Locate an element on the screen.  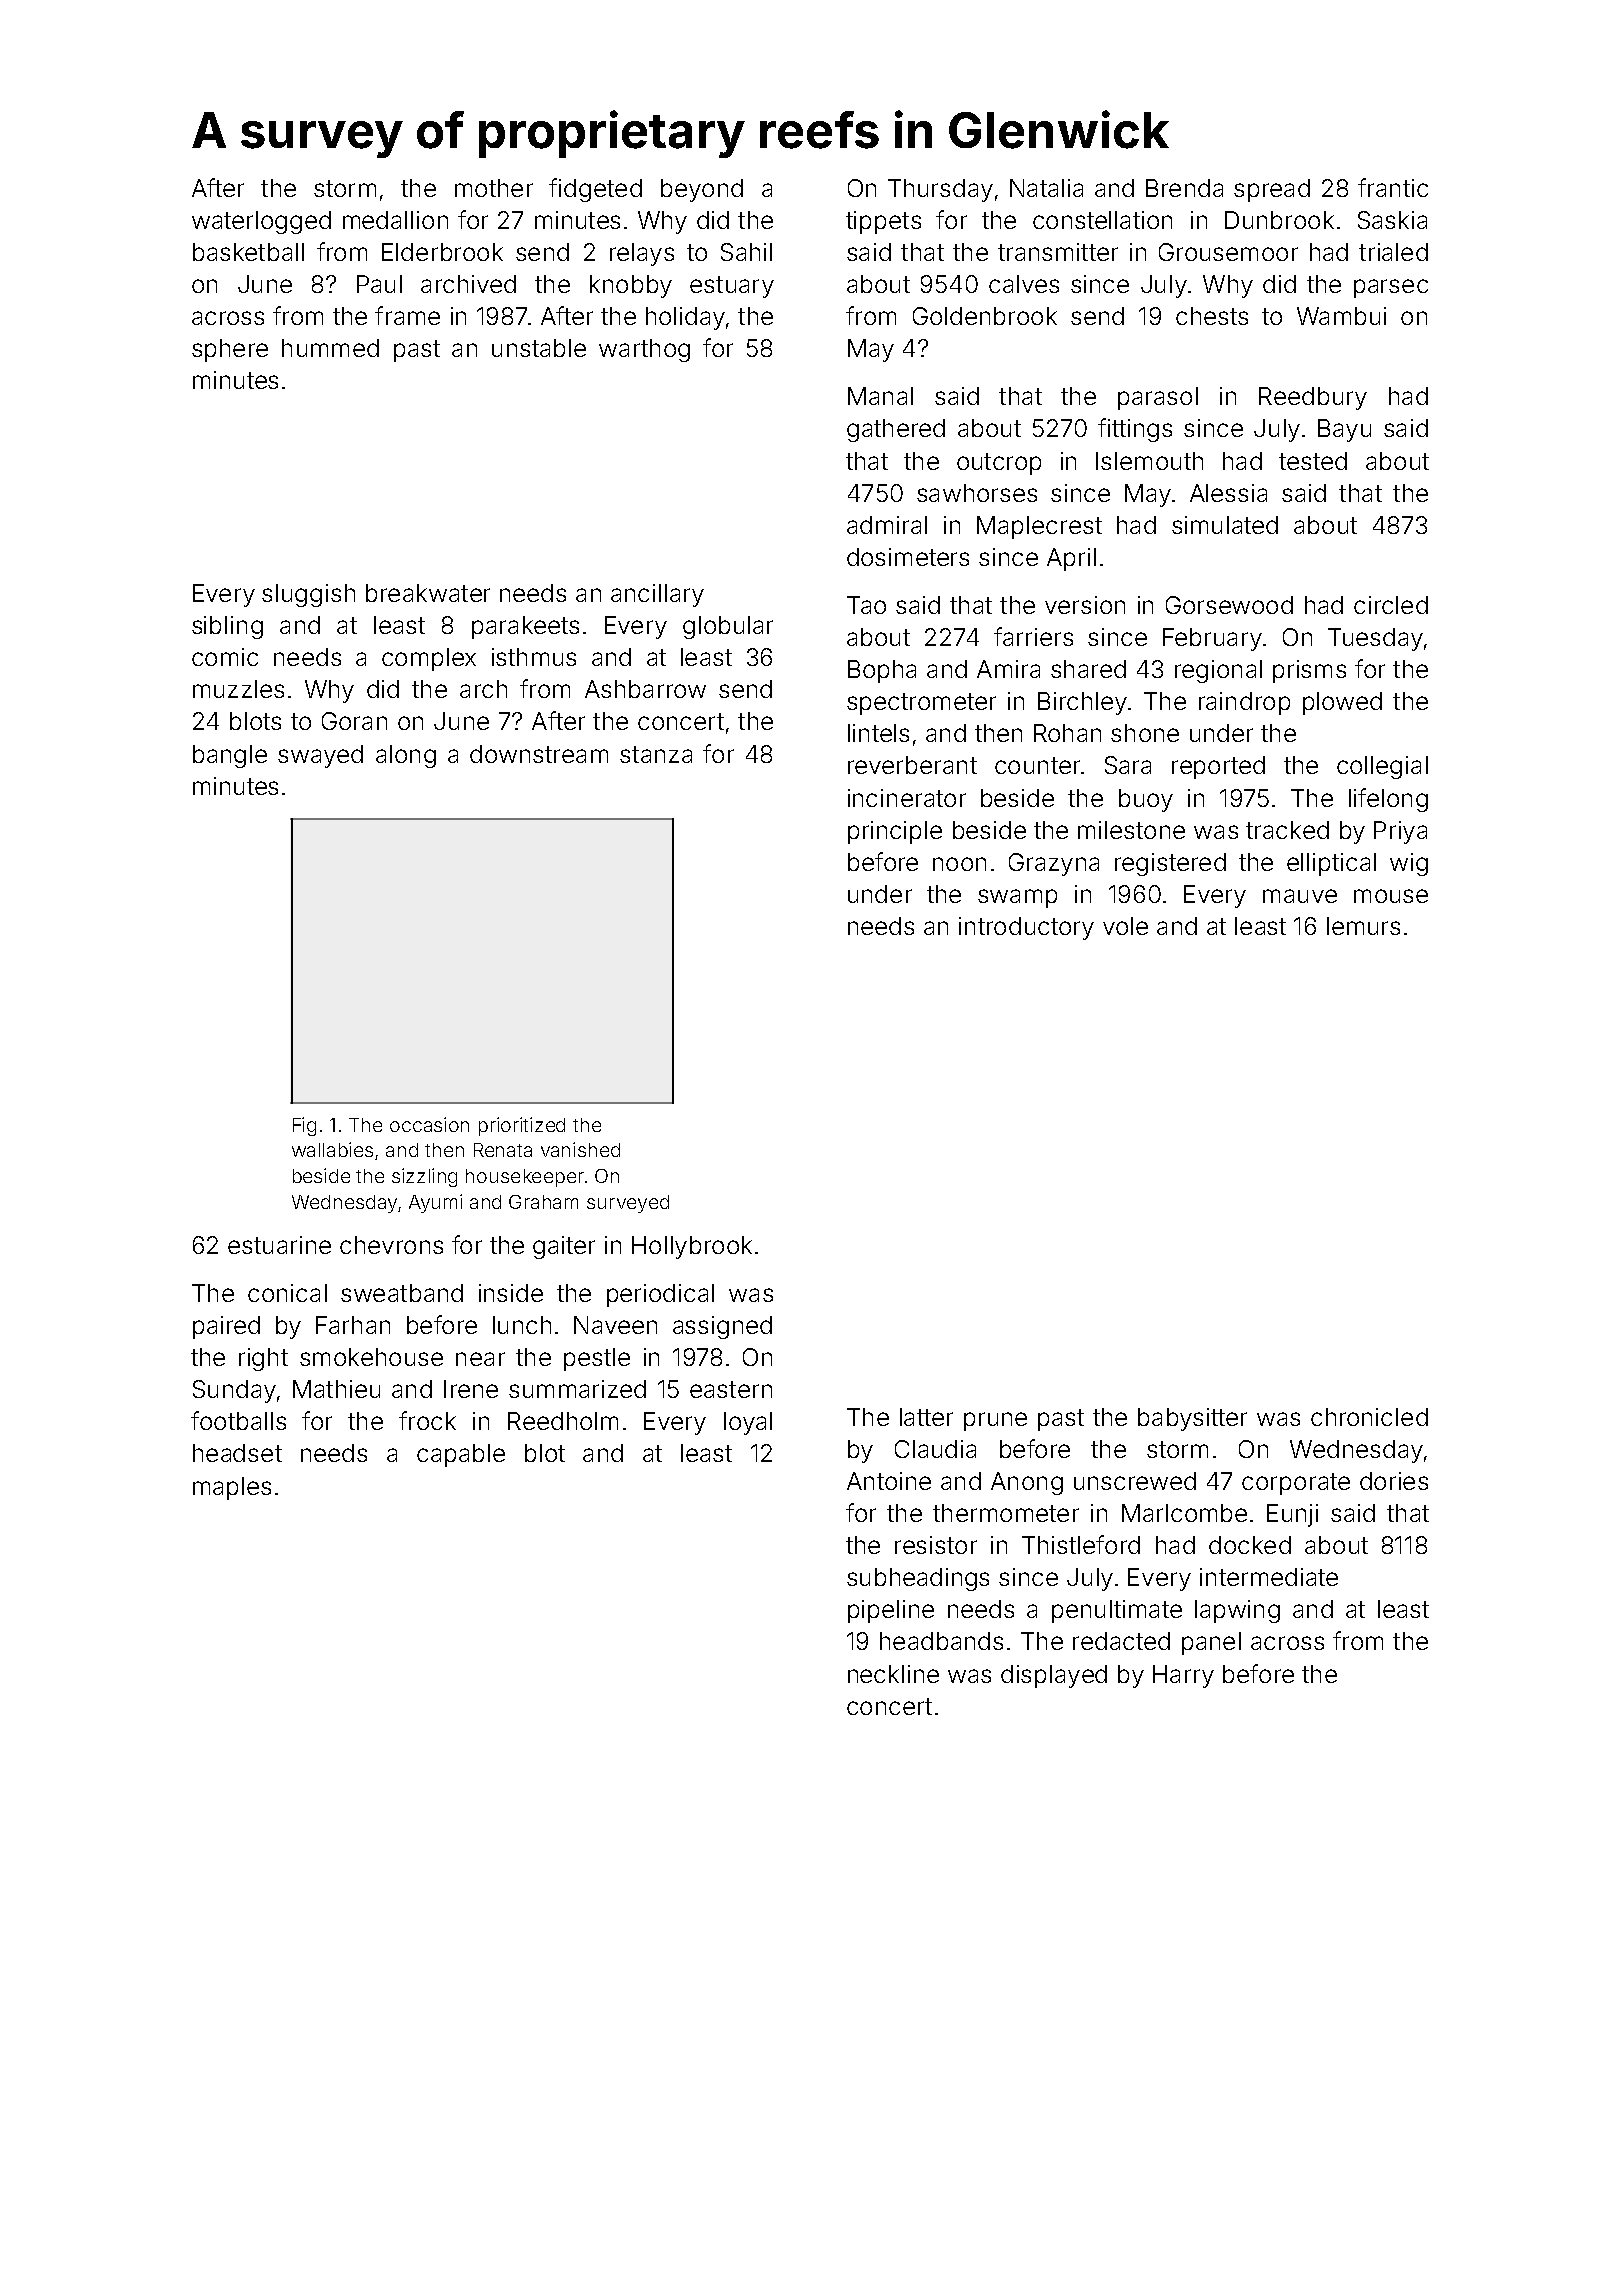
swayed is located at coordinates (320, 756).
